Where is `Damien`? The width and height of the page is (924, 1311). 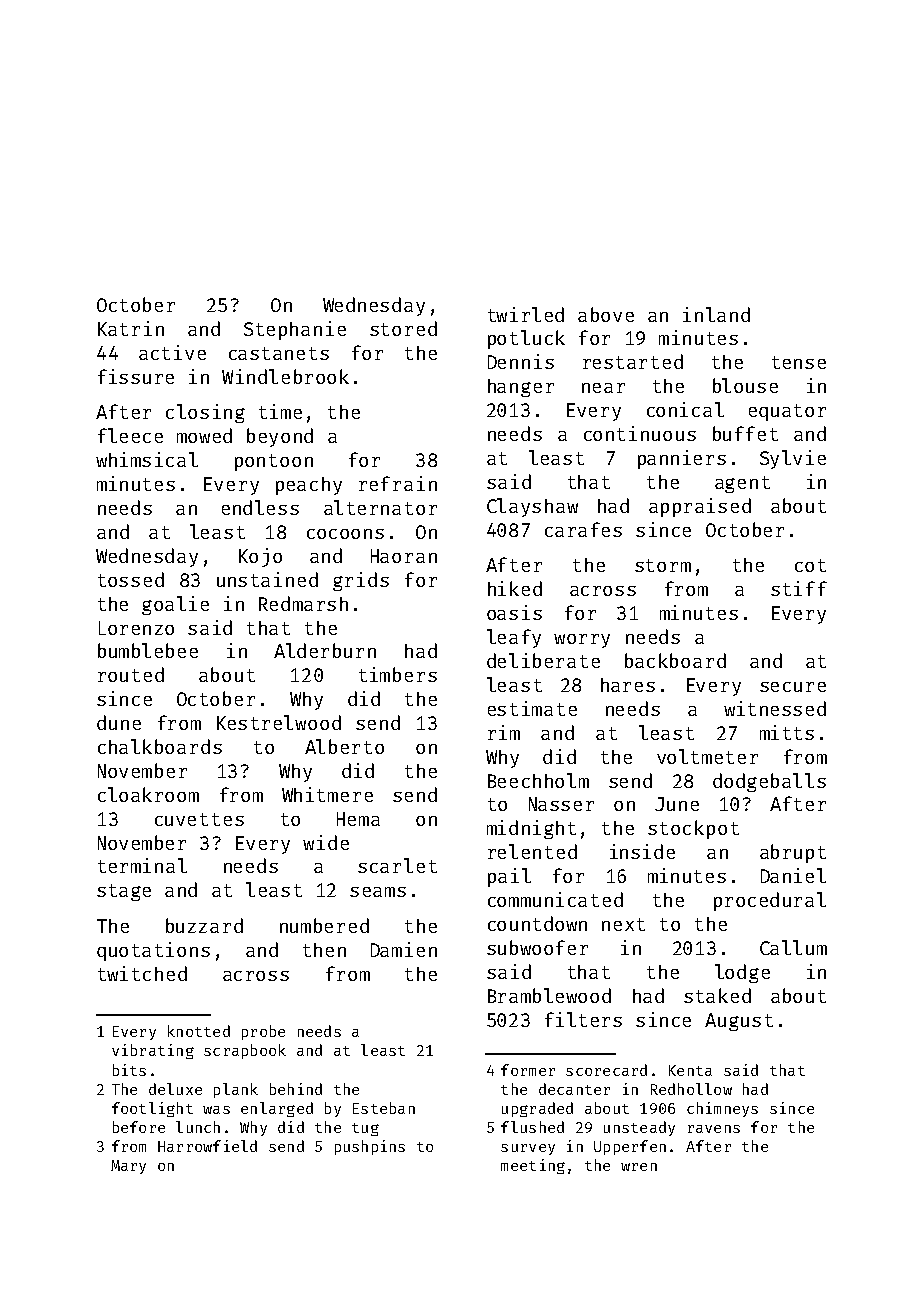 Damien is located at coordinates (404, 949).
